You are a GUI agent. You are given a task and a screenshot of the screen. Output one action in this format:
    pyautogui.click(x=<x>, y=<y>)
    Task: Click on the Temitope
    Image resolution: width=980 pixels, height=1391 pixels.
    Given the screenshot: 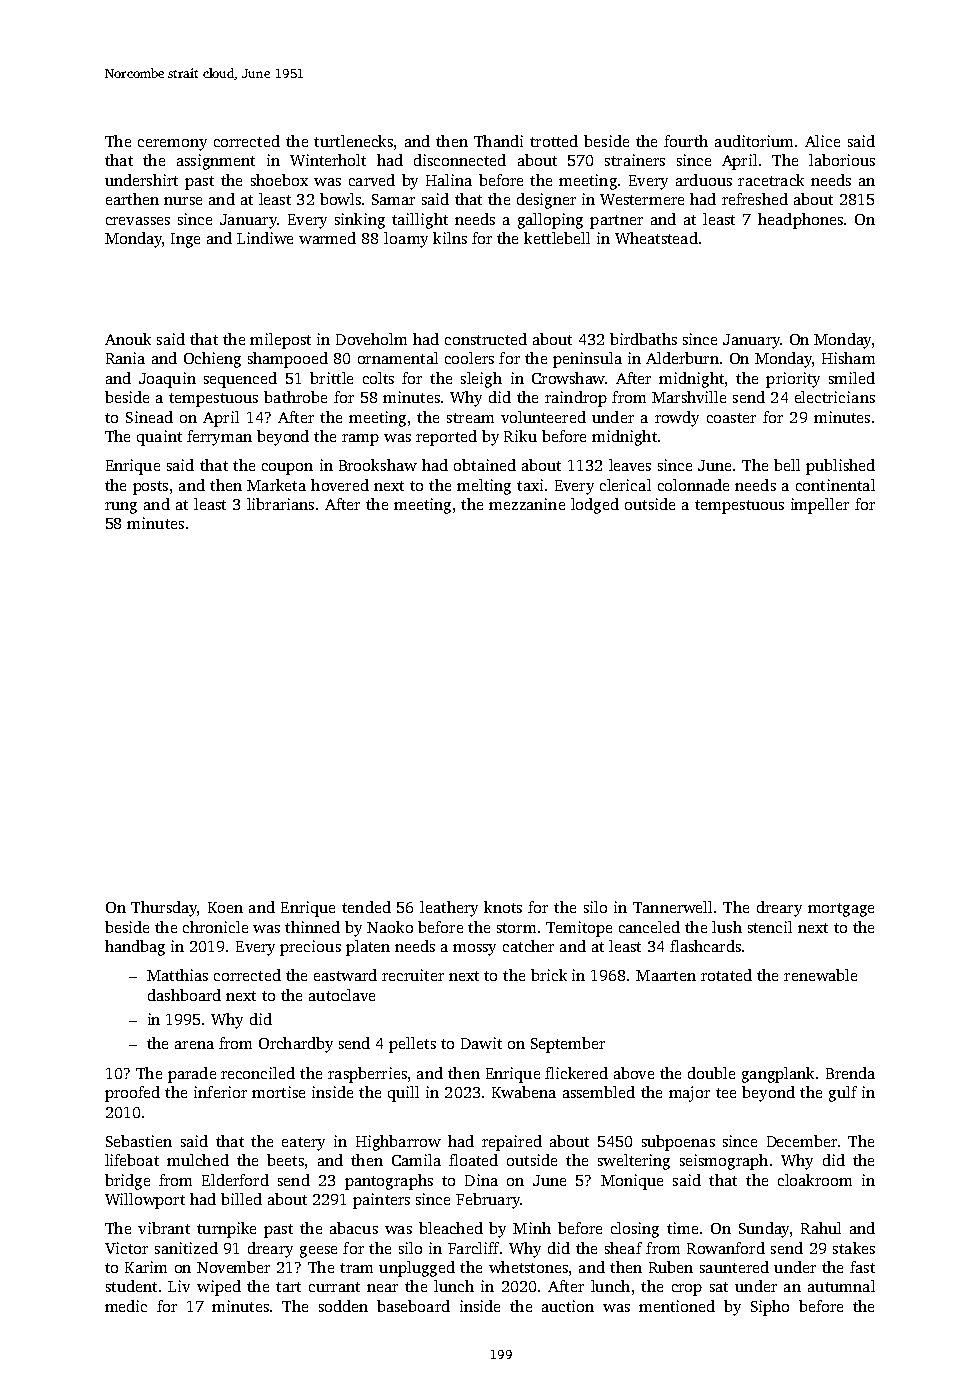 What is the action you would take?
    pyautogui.click(x=579, y=929)
